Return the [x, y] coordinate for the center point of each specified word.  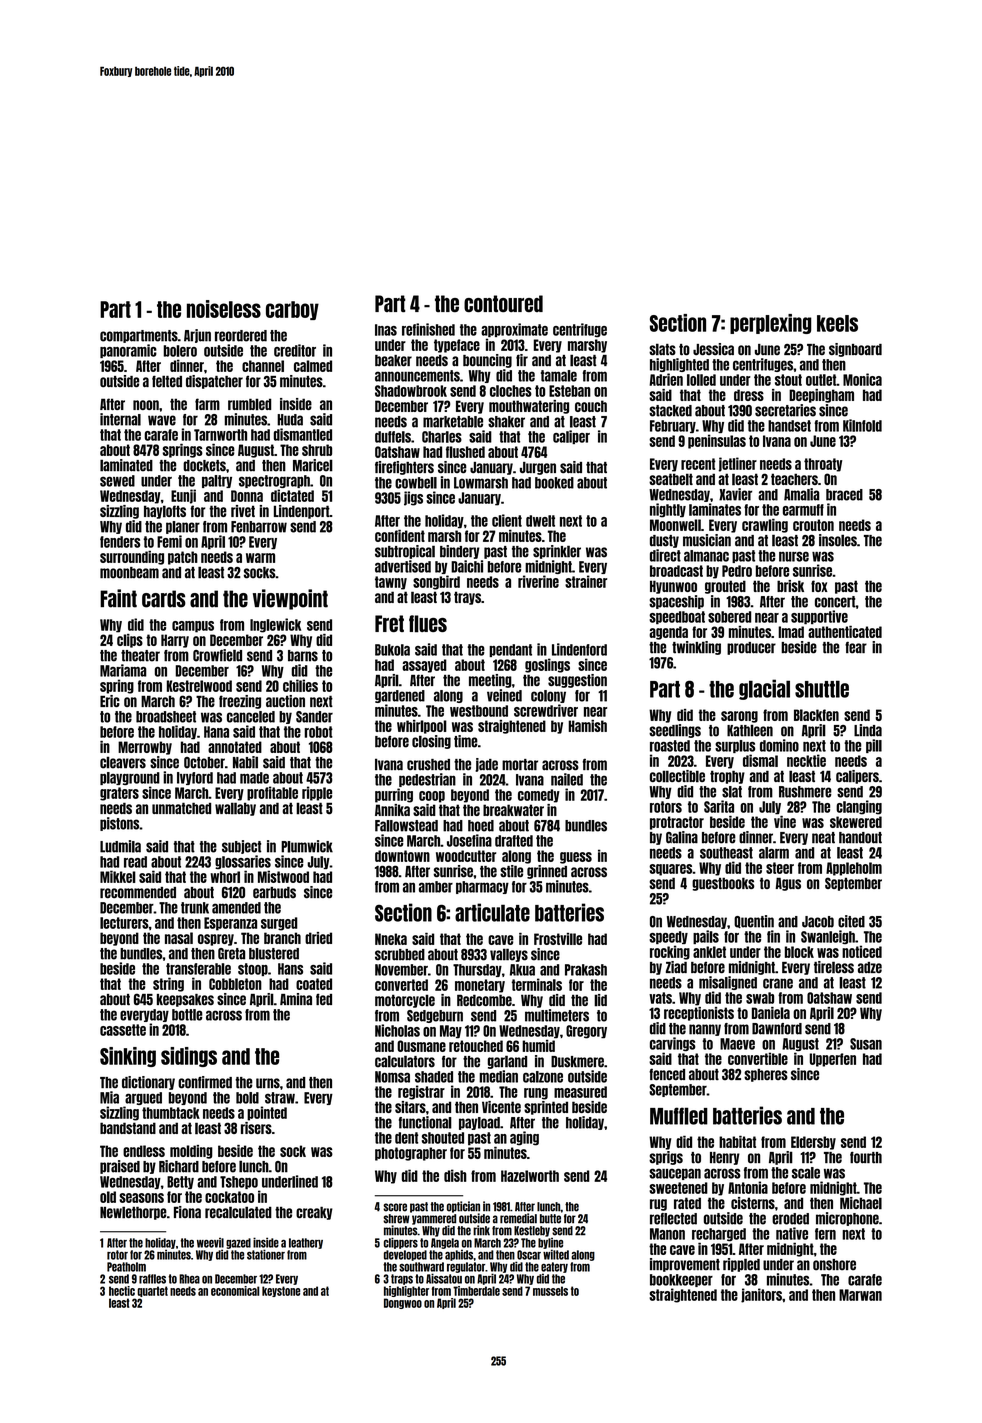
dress [749, 395]
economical [235, 1291]
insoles [838, 540]
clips [130, 641]
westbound [479, 711]
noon [146, 405]
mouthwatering [529, 407]
